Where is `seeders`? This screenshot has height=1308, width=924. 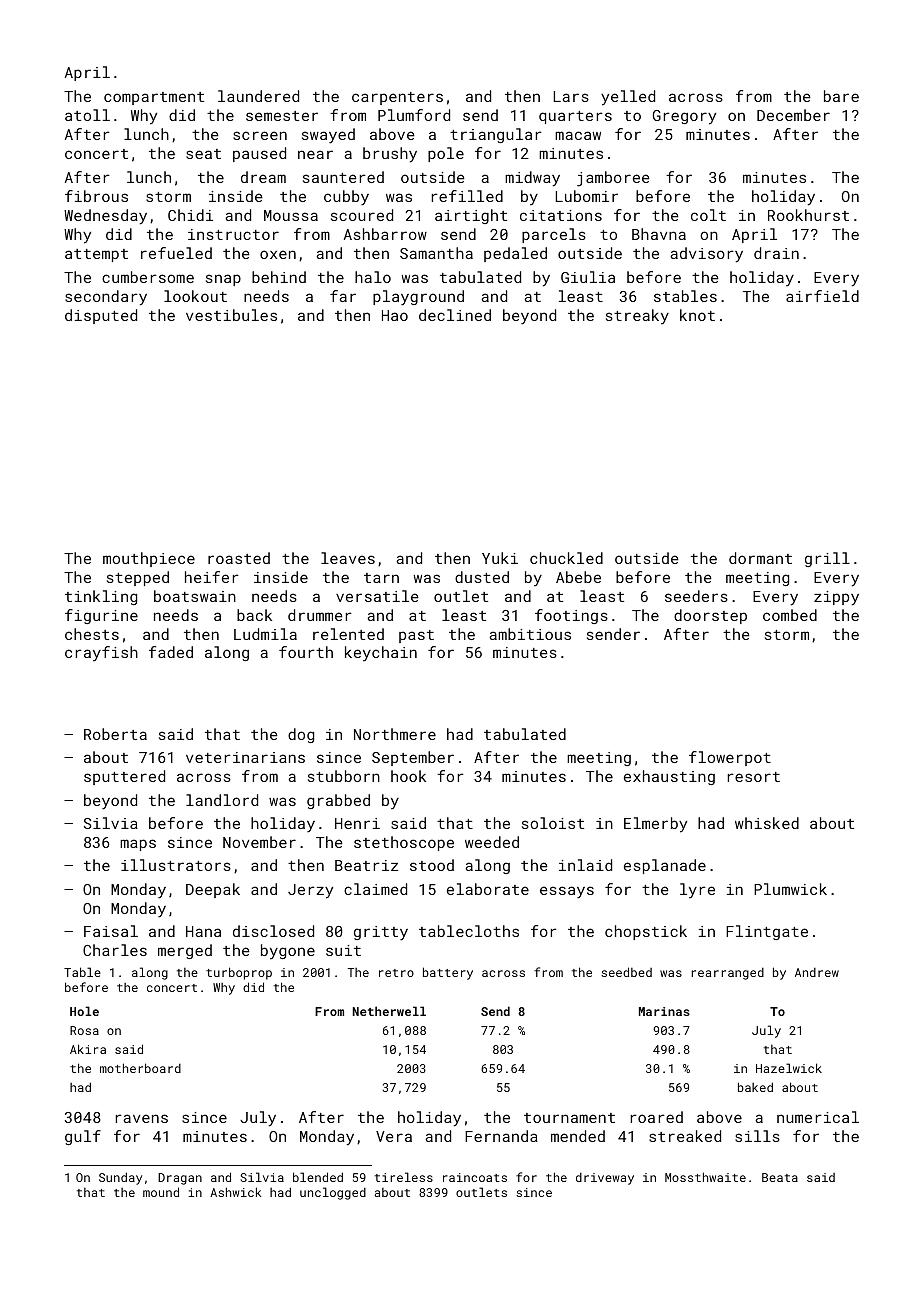 seeders is located at coordinates (696, 596).
